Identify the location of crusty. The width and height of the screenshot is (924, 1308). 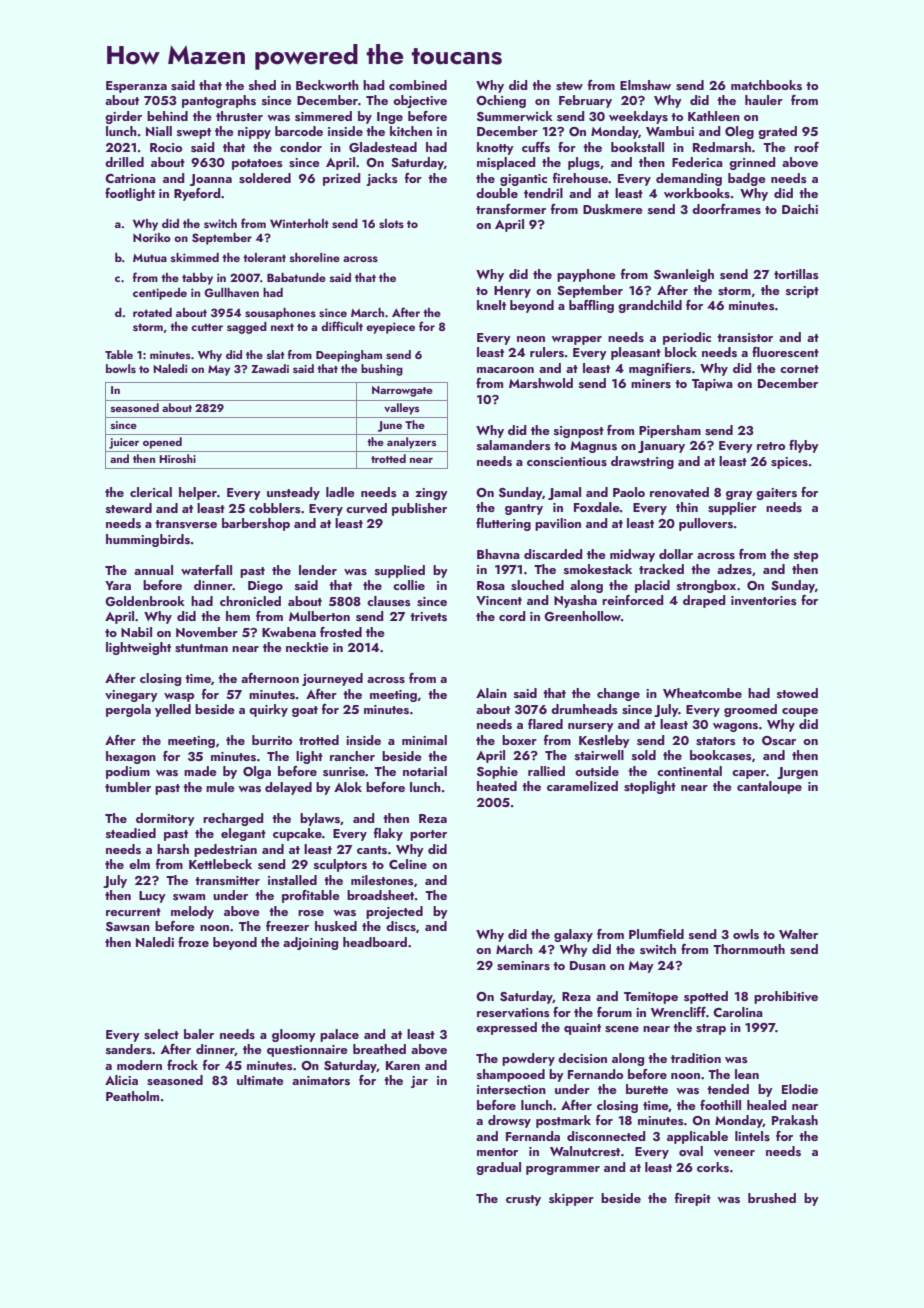
(523, 1200).
